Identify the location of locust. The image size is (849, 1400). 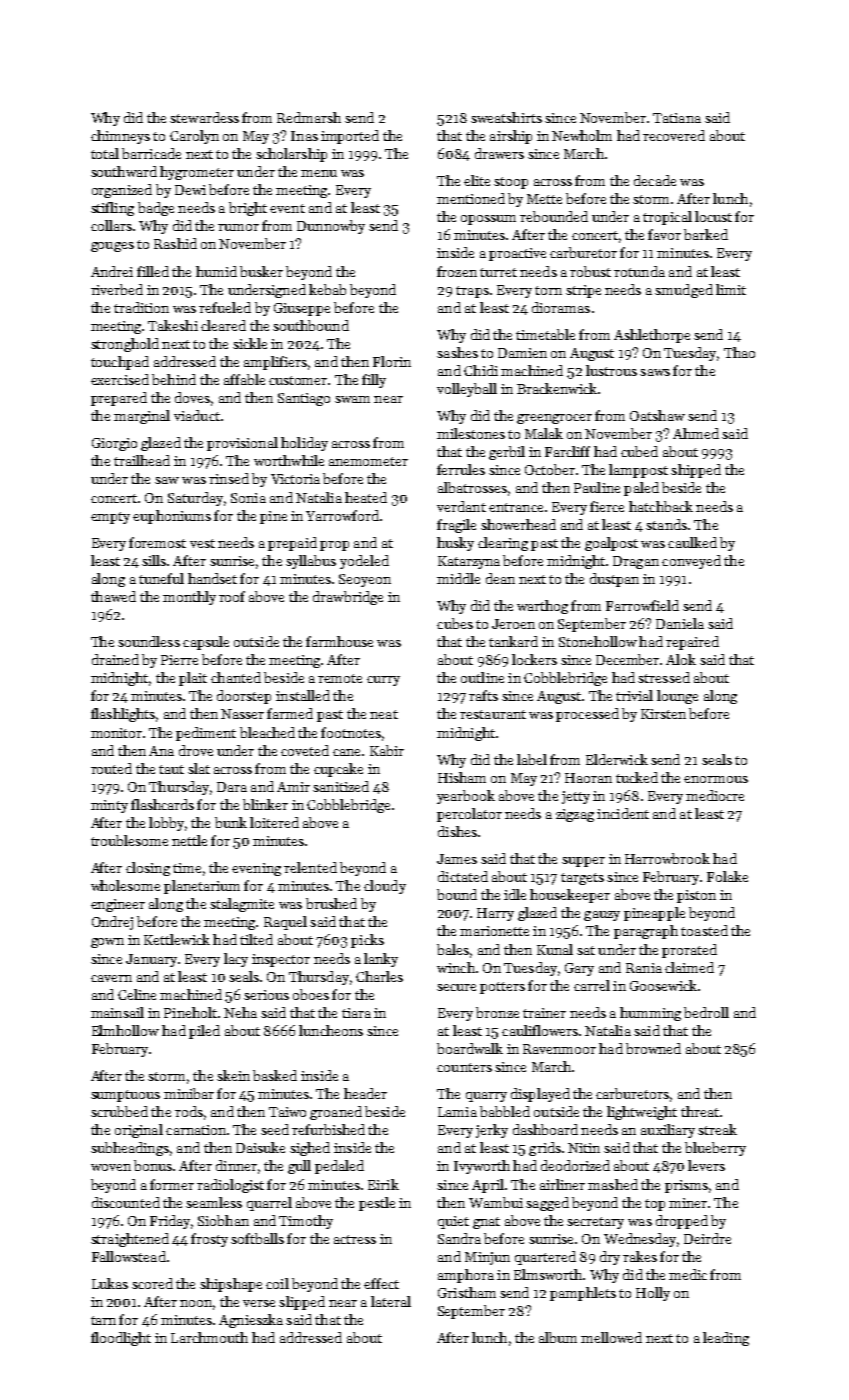
(713, 216).
